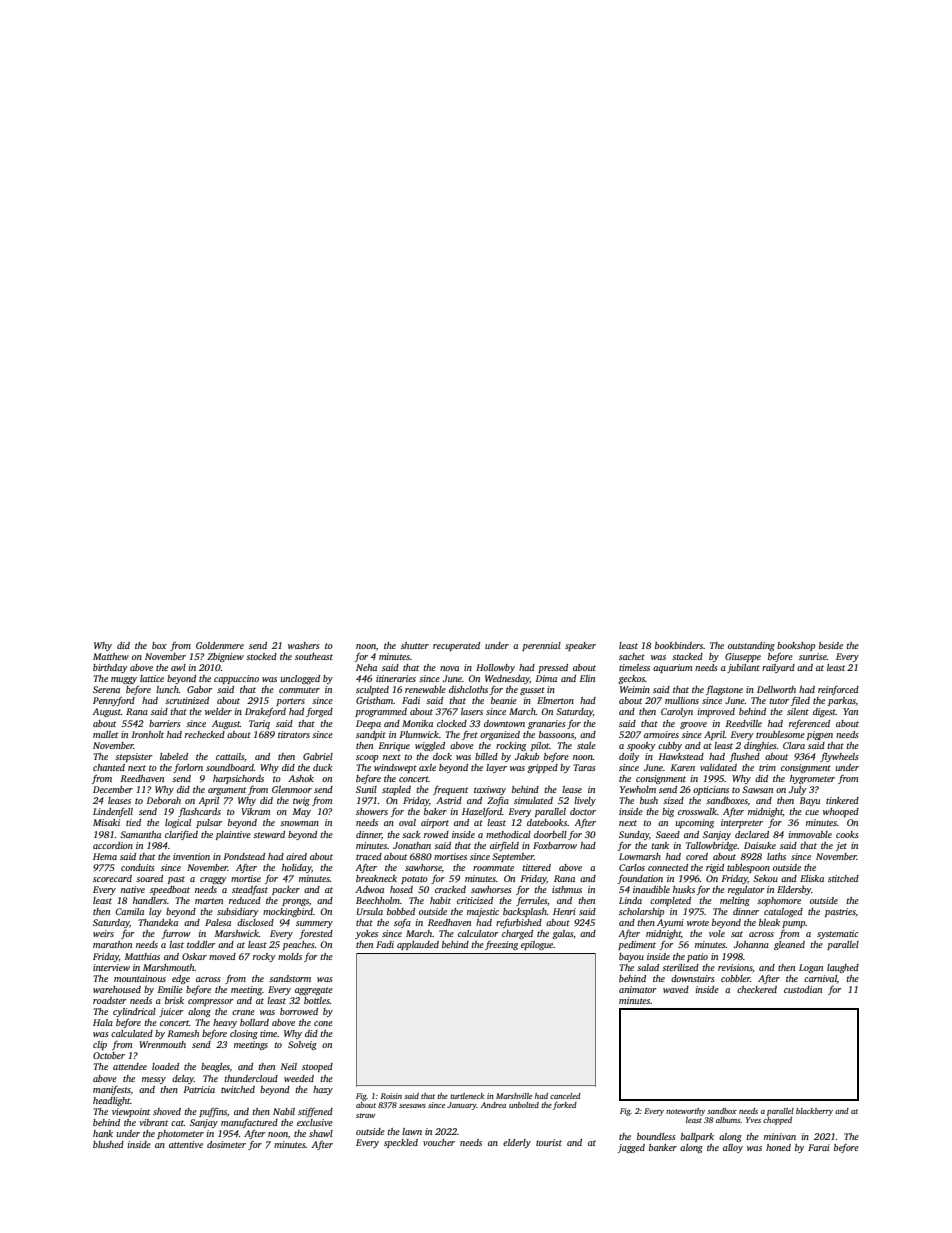  What do you see at coordinates (546, 678) in the screenshot?
I see `Dima` at bounding box center [546, 678].
